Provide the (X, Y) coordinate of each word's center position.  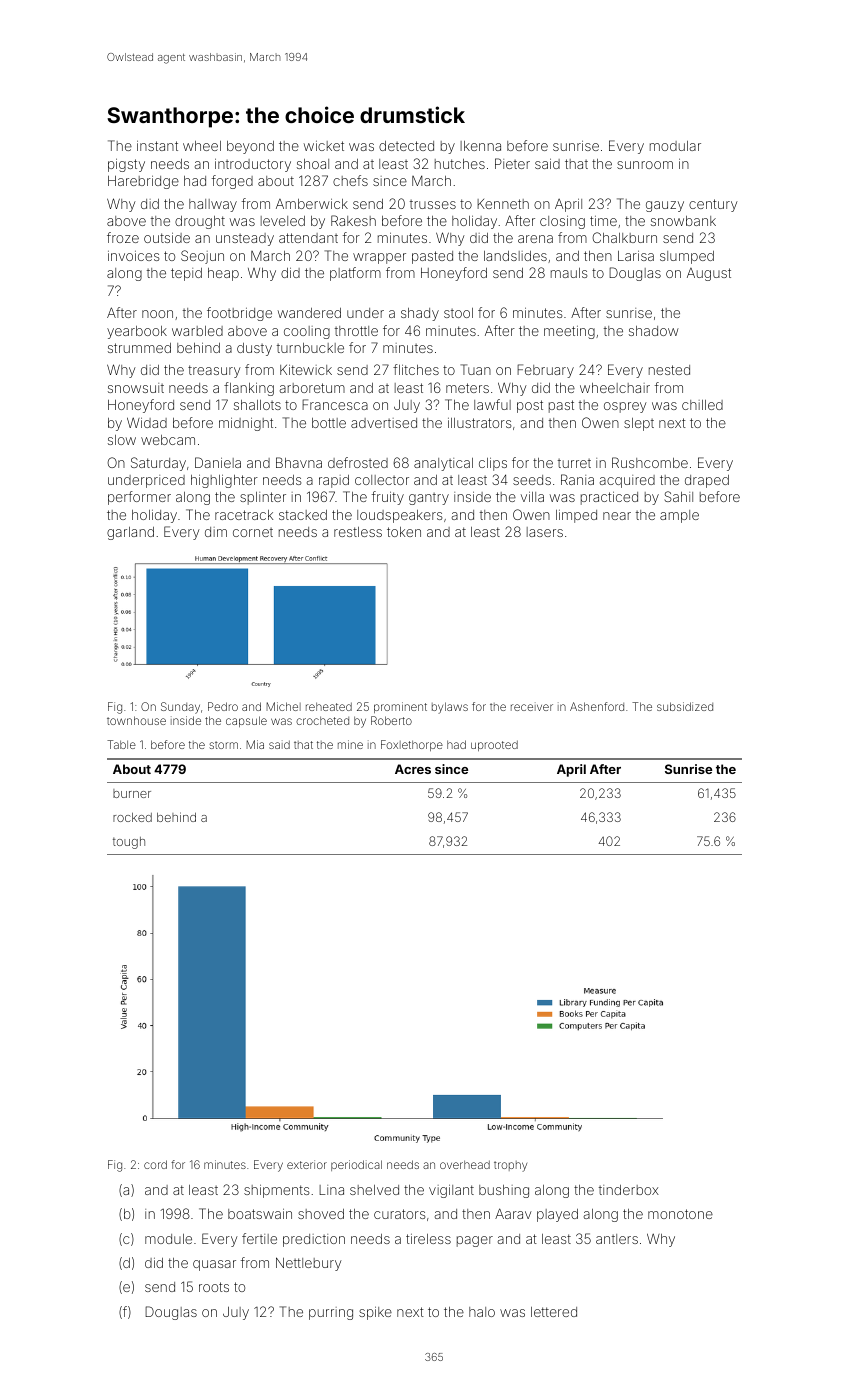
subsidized (685, 706)
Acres (413, 769)
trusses (433, 204)
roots (214, 1287)
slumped (687, 257)
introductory (253, 165)
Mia (255, 744)
